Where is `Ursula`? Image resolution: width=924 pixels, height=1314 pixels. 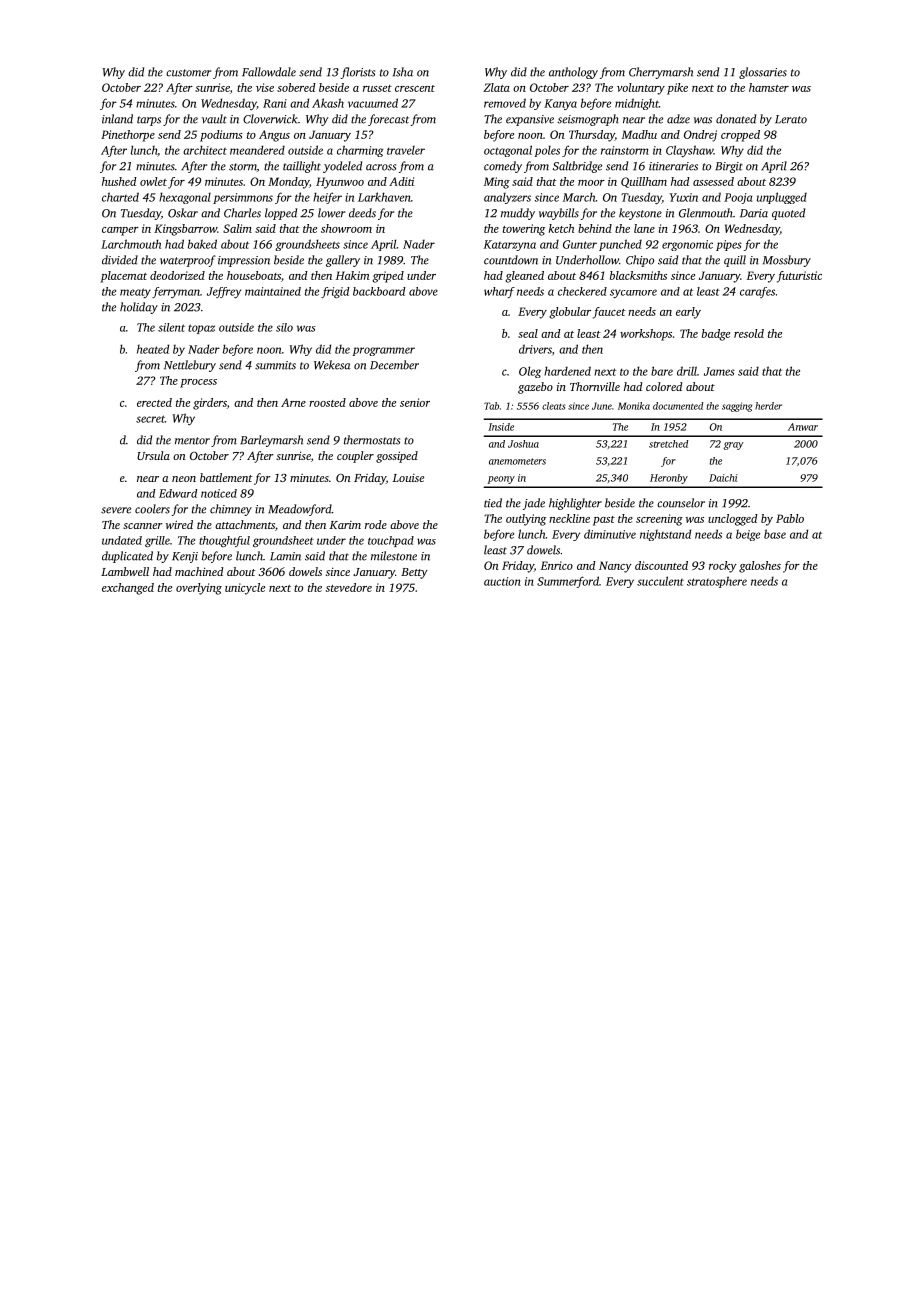 Ursula is located at coordinates (153, 455).
